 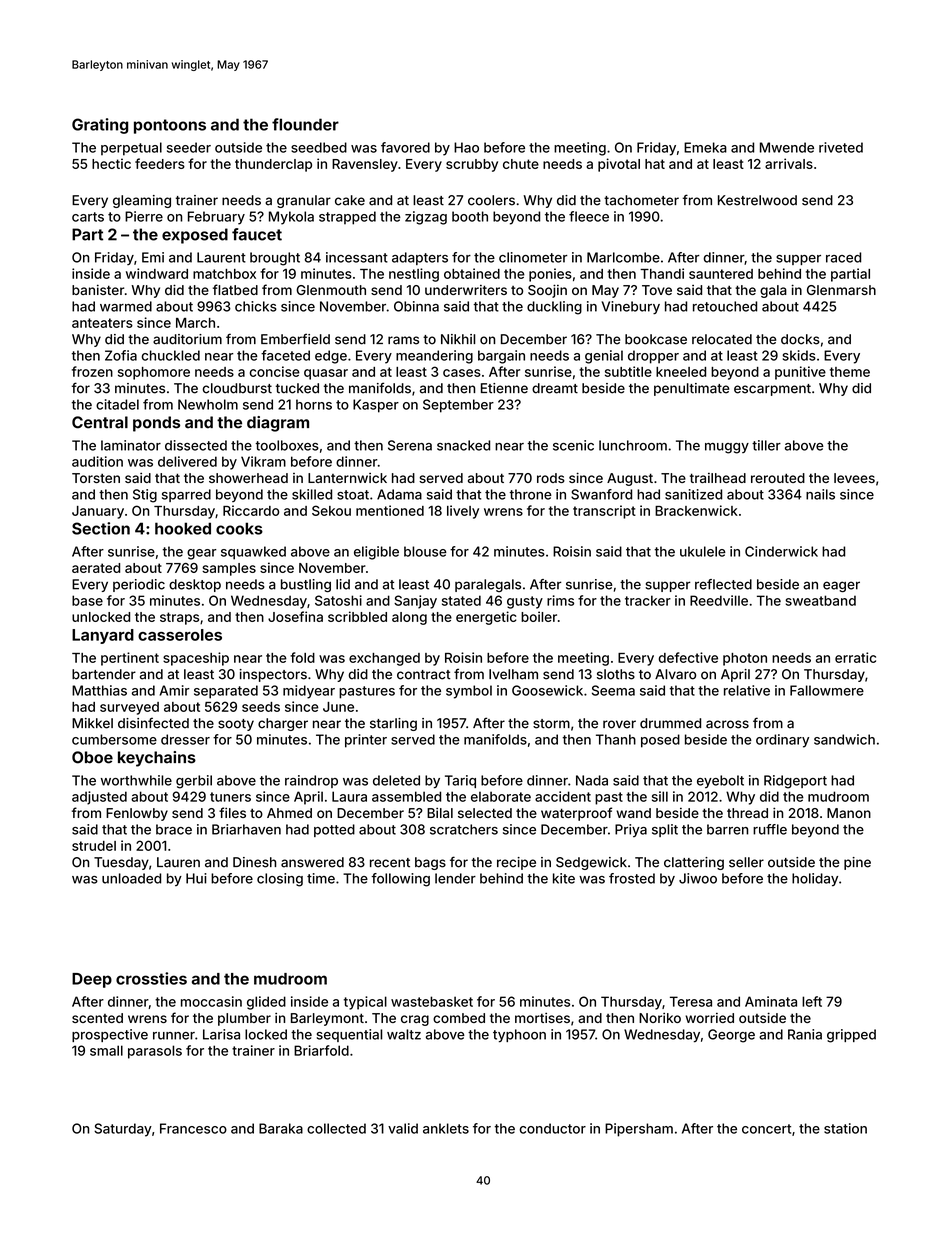 I want to click on theme, so click(x=850, y=372).
